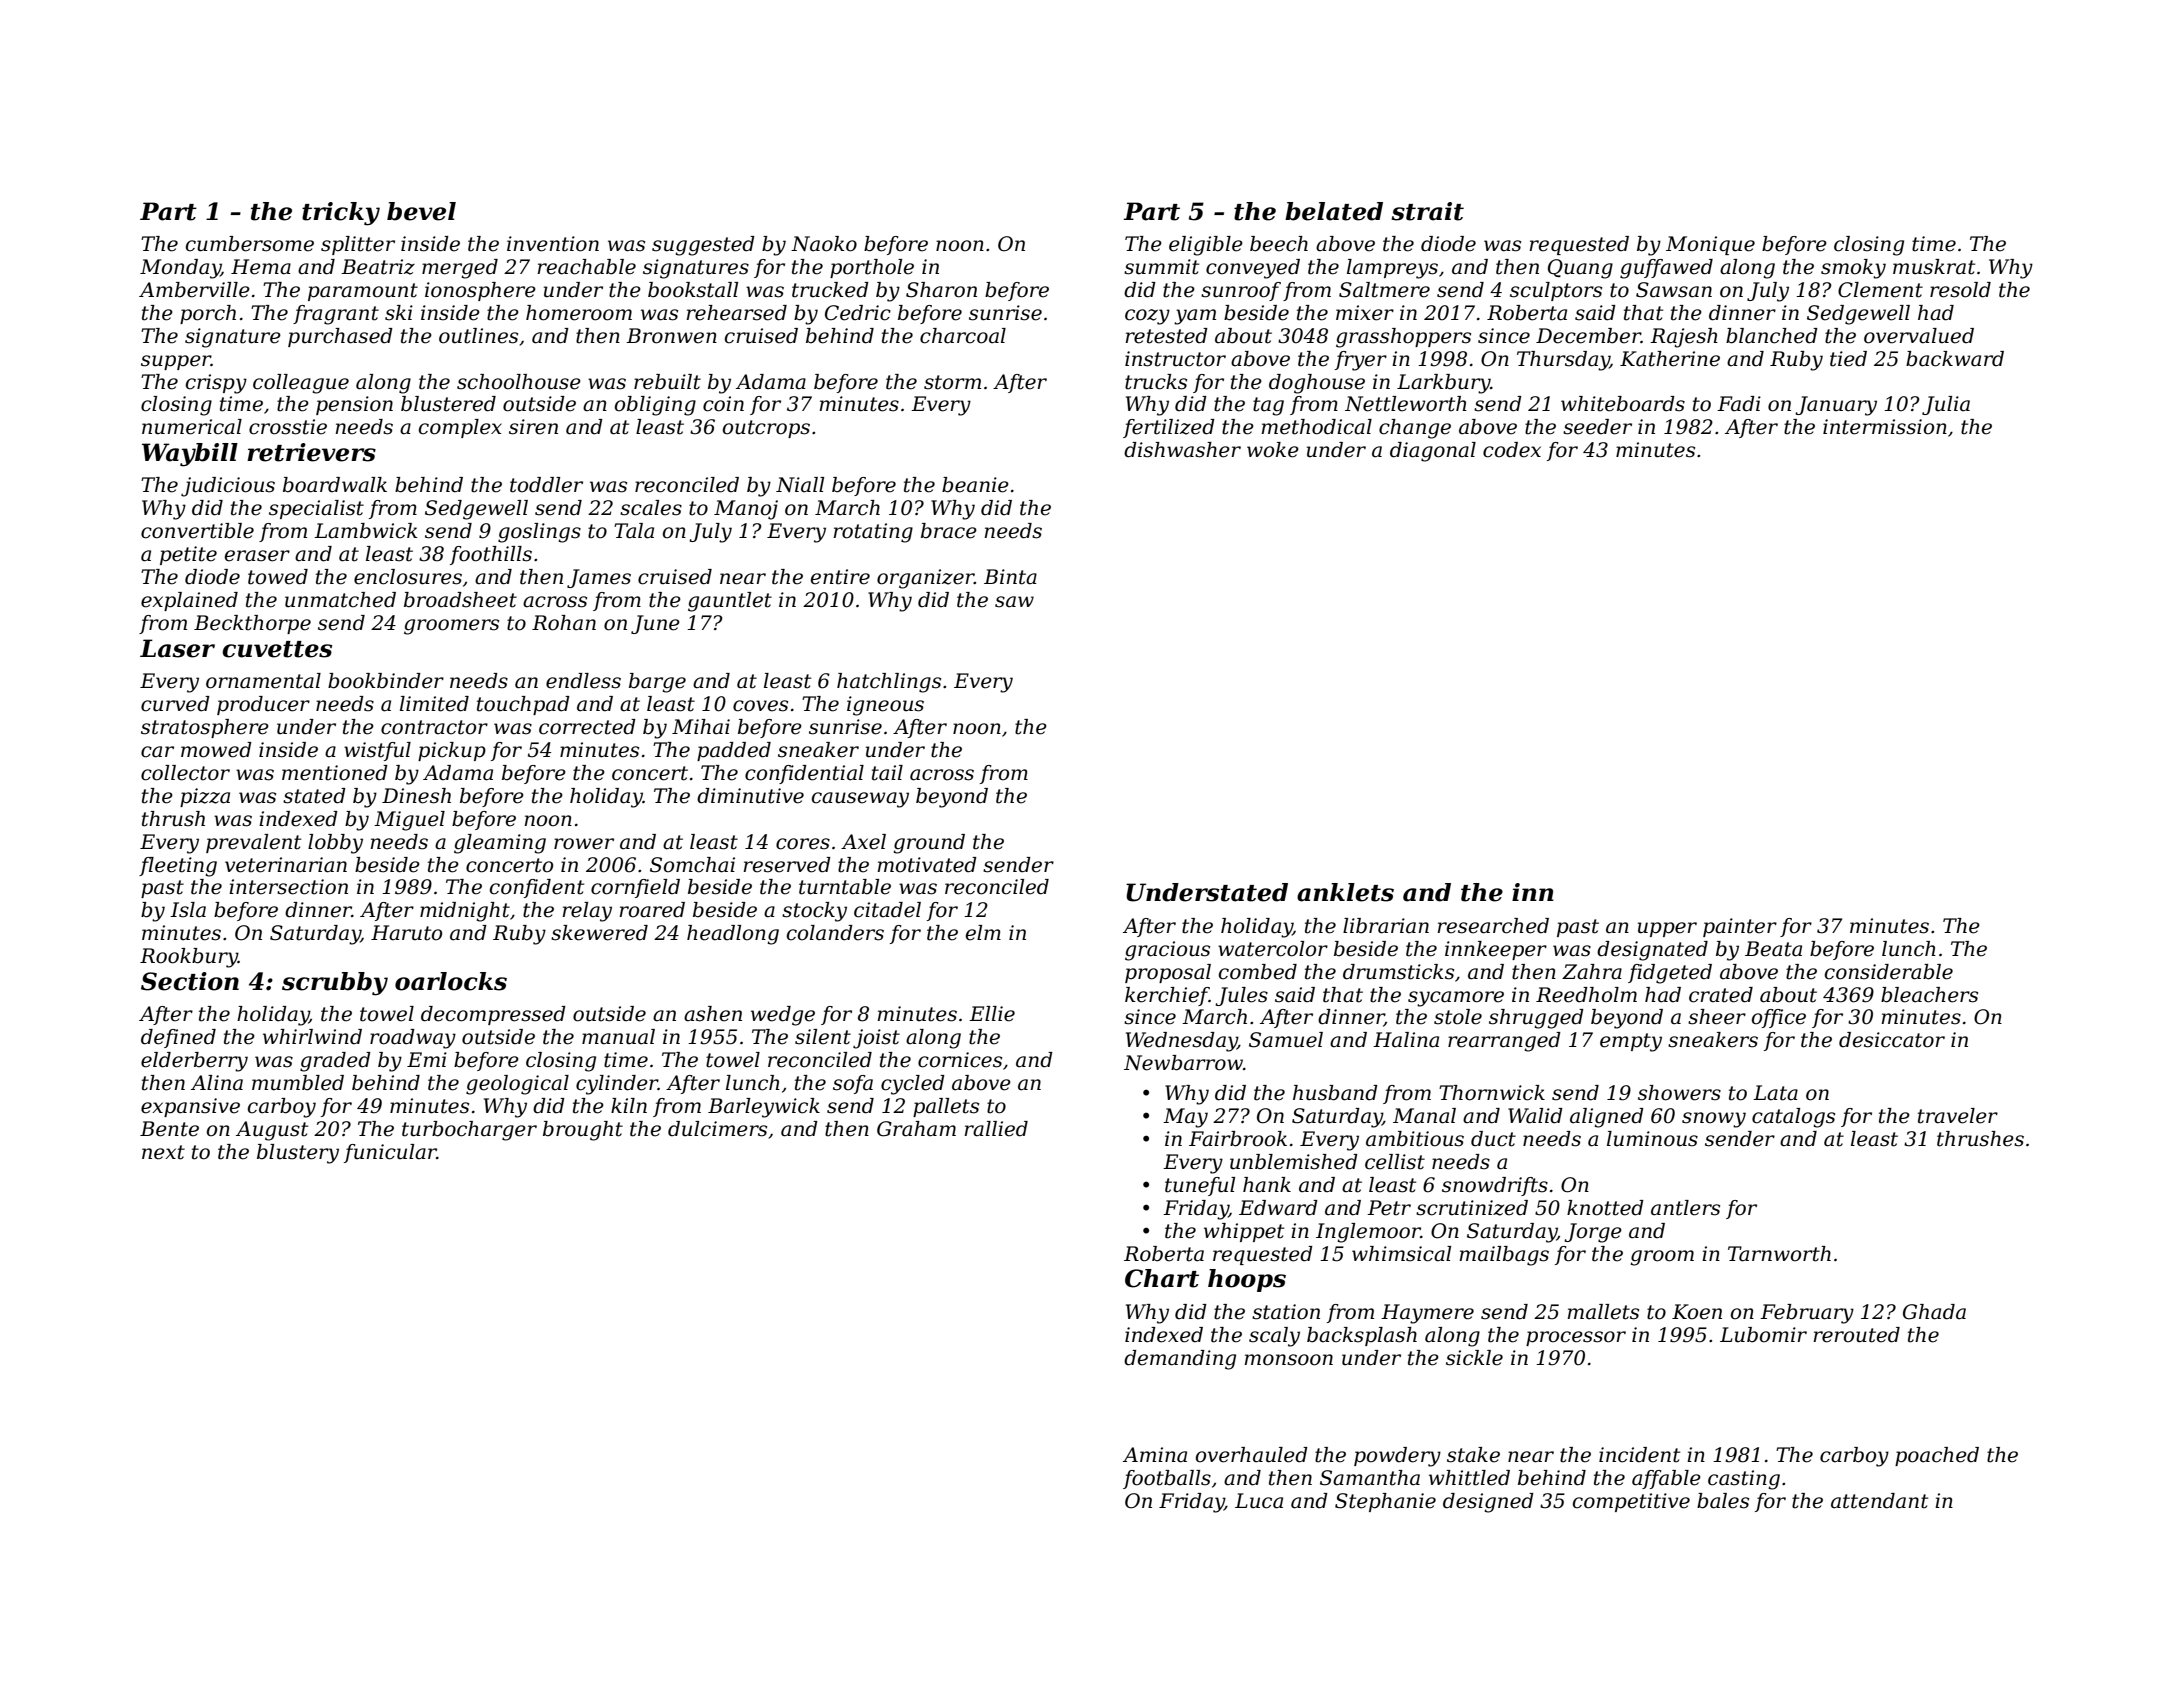 Image resolution: width=2178 pixels, height=1683 pixels. What do you see at coordinates (208, 314) in the screenshot?
I see `porch` at bounding box center [208, 314].
